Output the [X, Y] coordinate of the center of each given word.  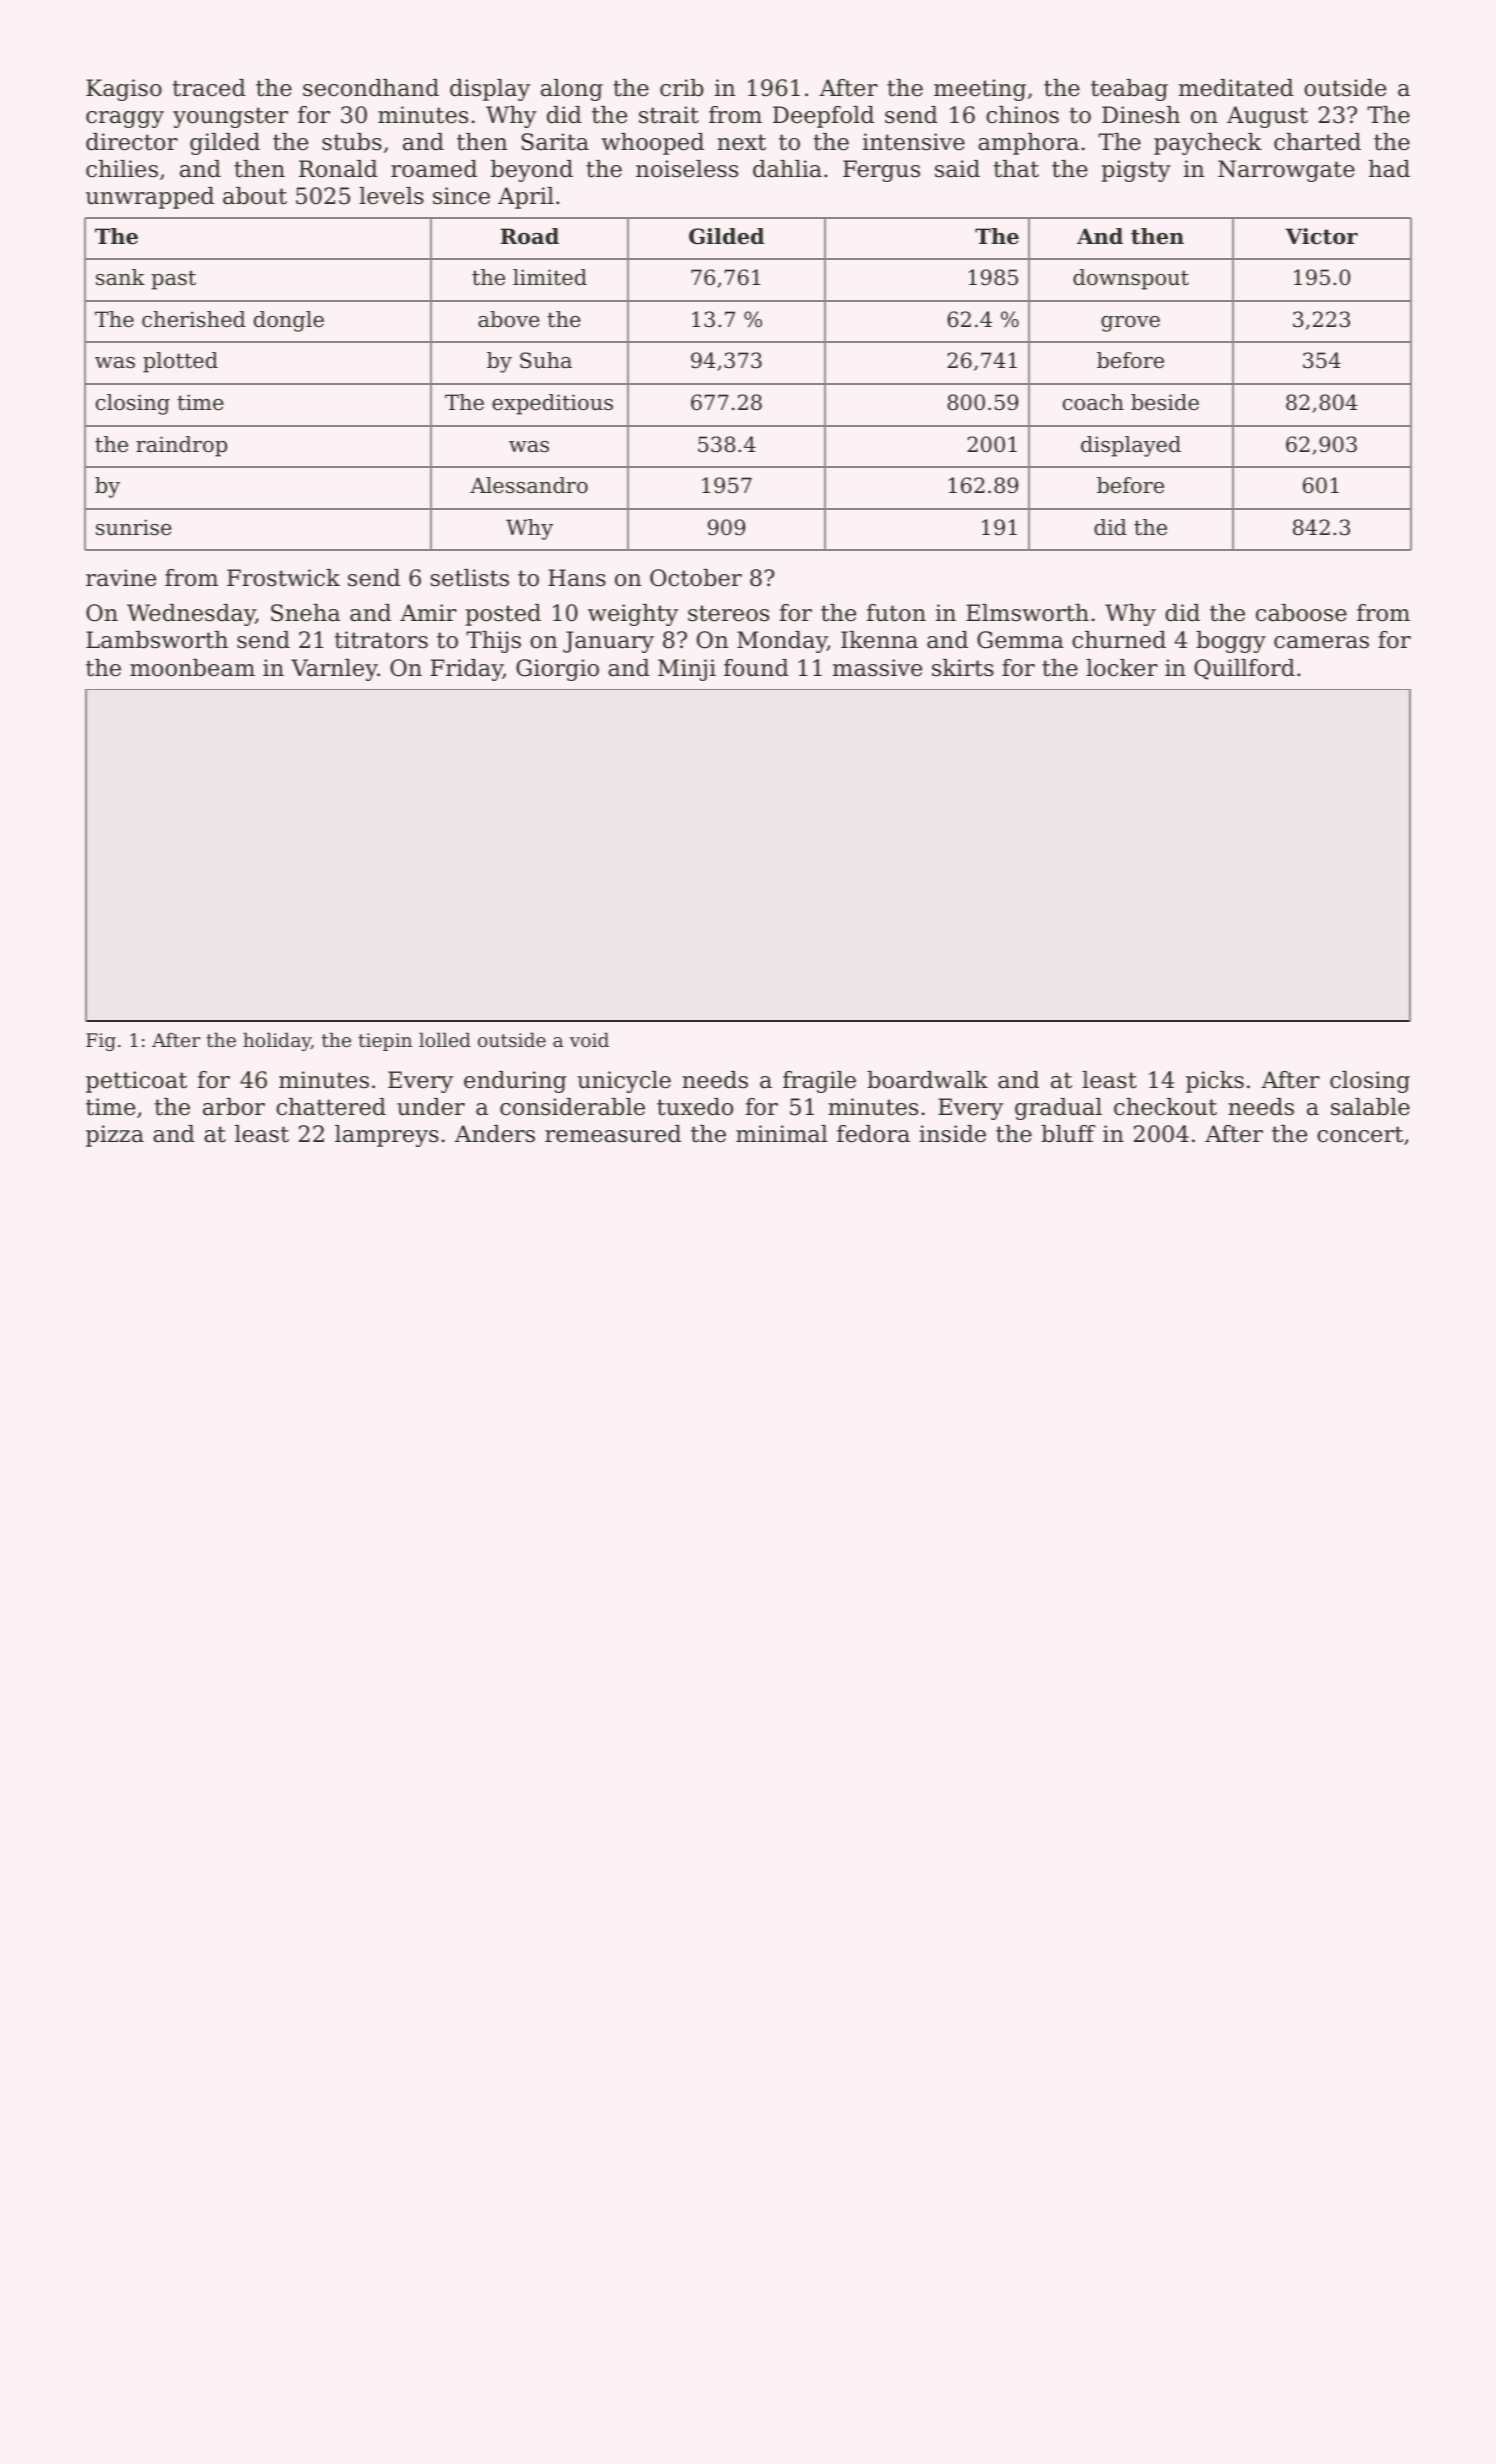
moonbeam [192, 668]
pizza [115, 1136]
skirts [963, 668]
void [589, 1039]
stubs [352, 142]
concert [1360, 1134]
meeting [980, 90]
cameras [1321, 642]
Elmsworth [1027, 613]
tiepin [385, 1042]
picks [1215, 1082]
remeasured [613, 1134]
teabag [1129, 90]
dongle [289, 321]
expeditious [552, 404]
